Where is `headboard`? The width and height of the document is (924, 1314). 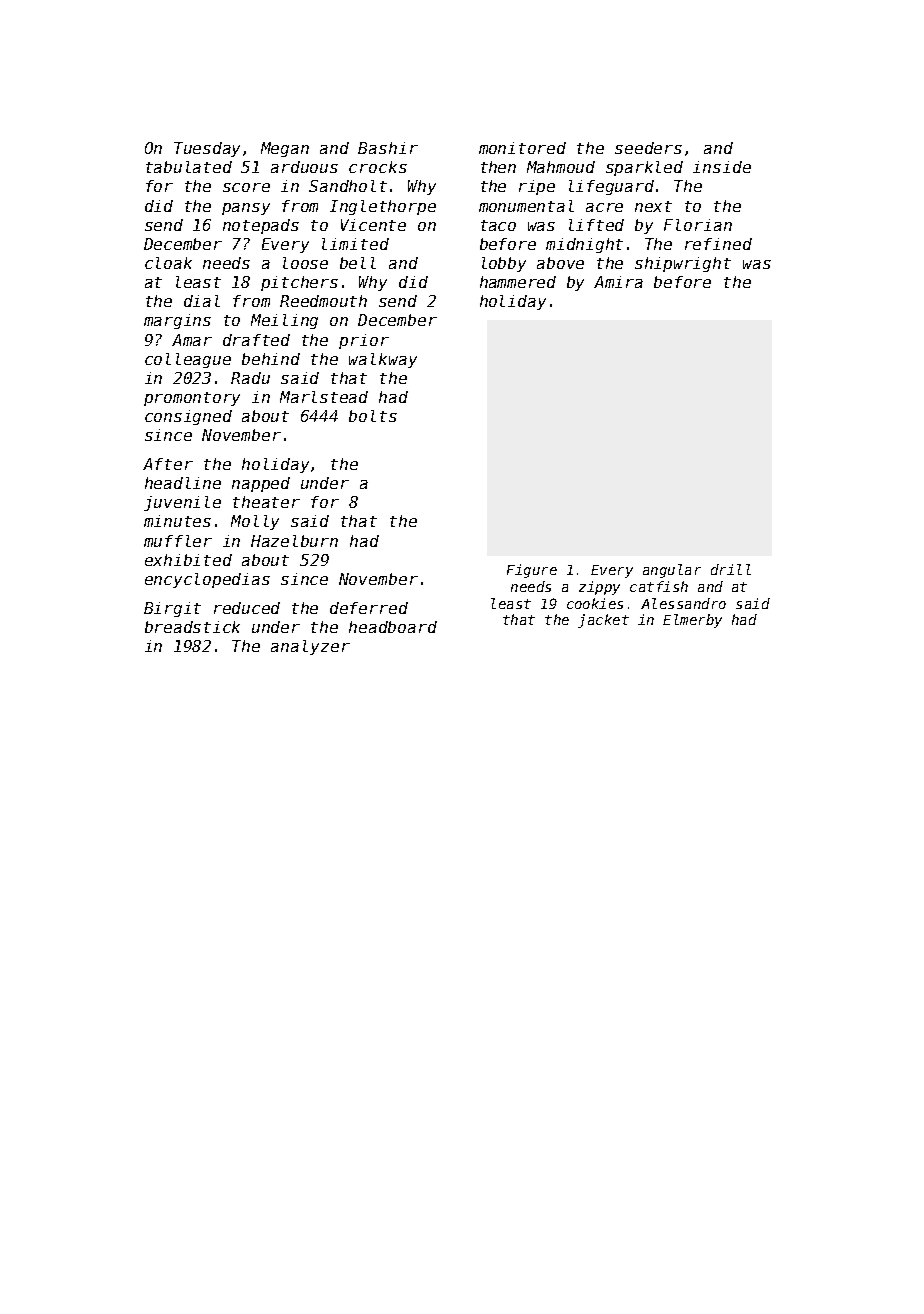 headboard is located at coordinates (393, 627).
